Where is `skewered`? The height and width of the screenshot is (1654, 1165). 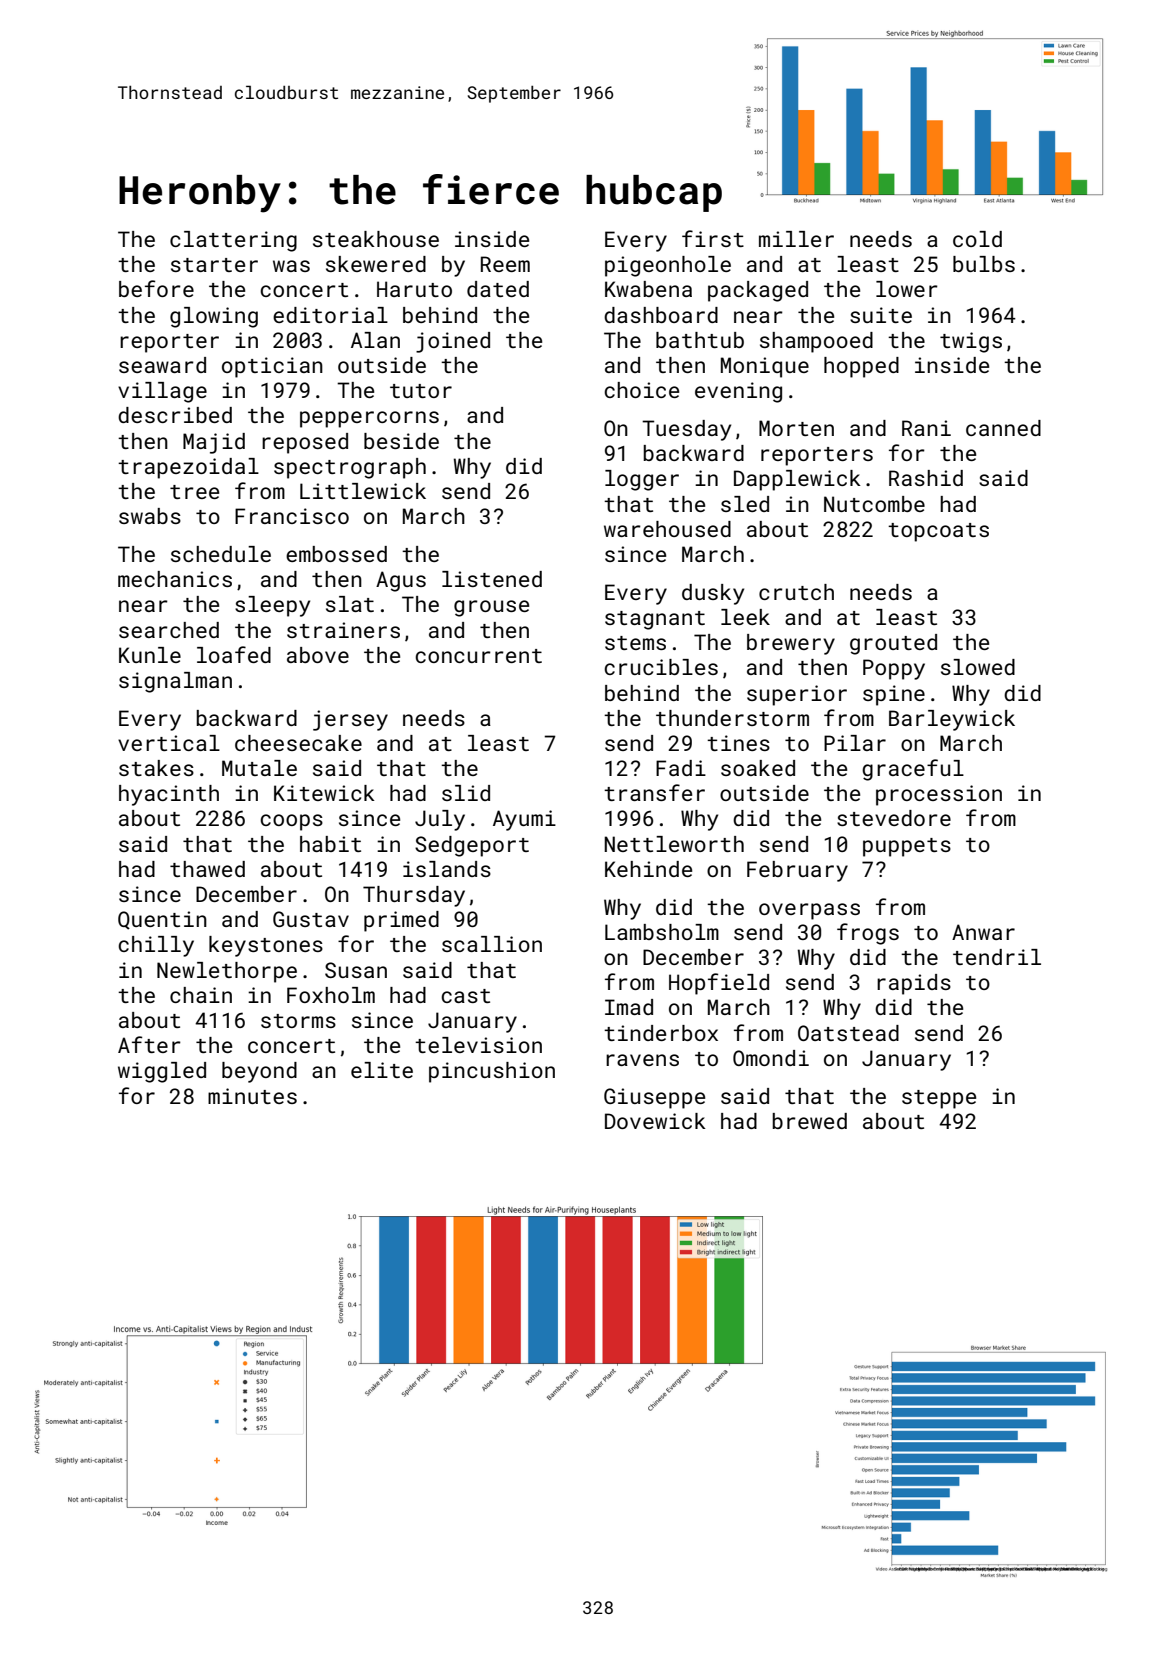 skewered is located at coordinates (376, 264).
